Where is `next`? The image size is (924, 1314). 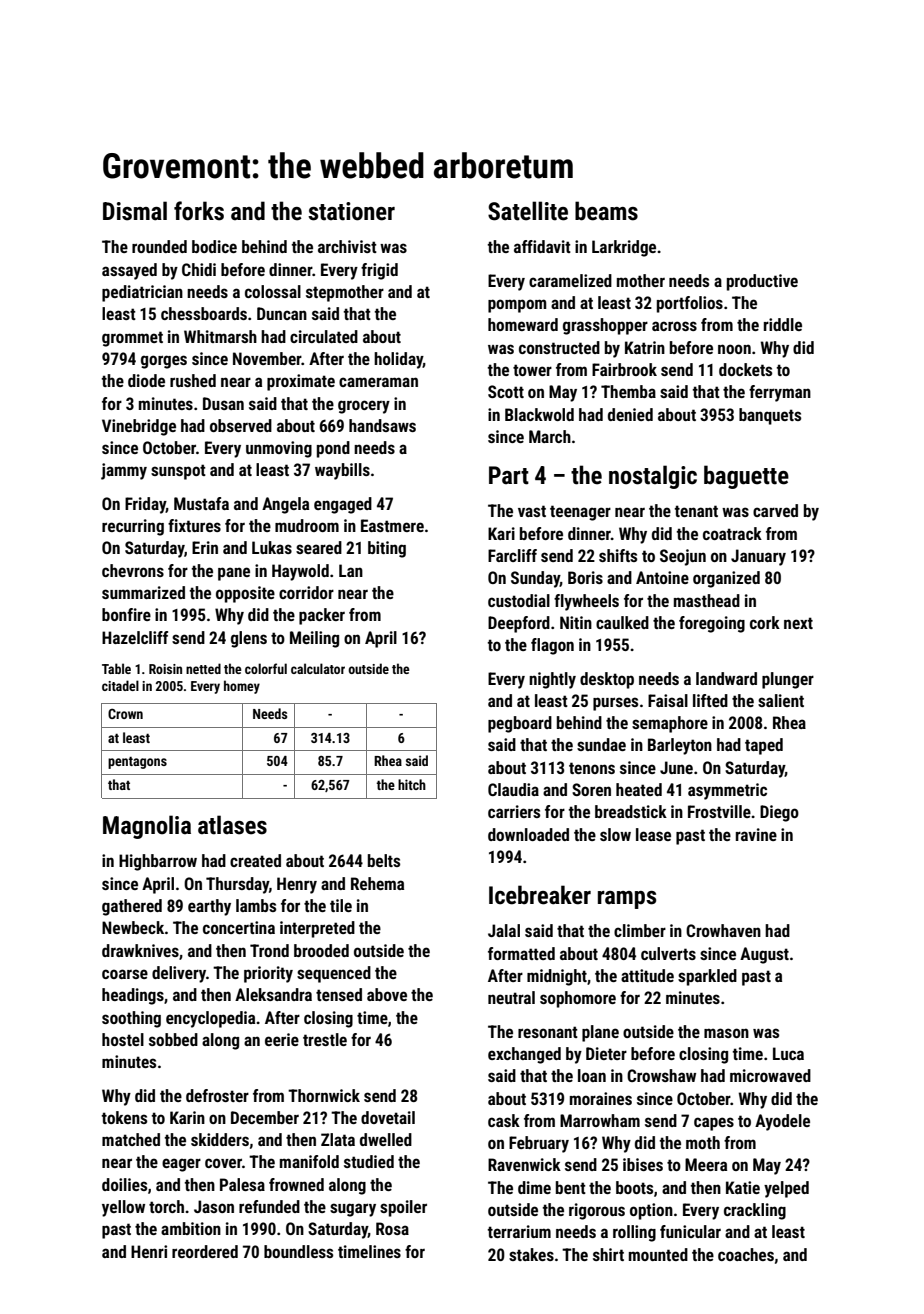
next is located at coordinates (798, 623).
